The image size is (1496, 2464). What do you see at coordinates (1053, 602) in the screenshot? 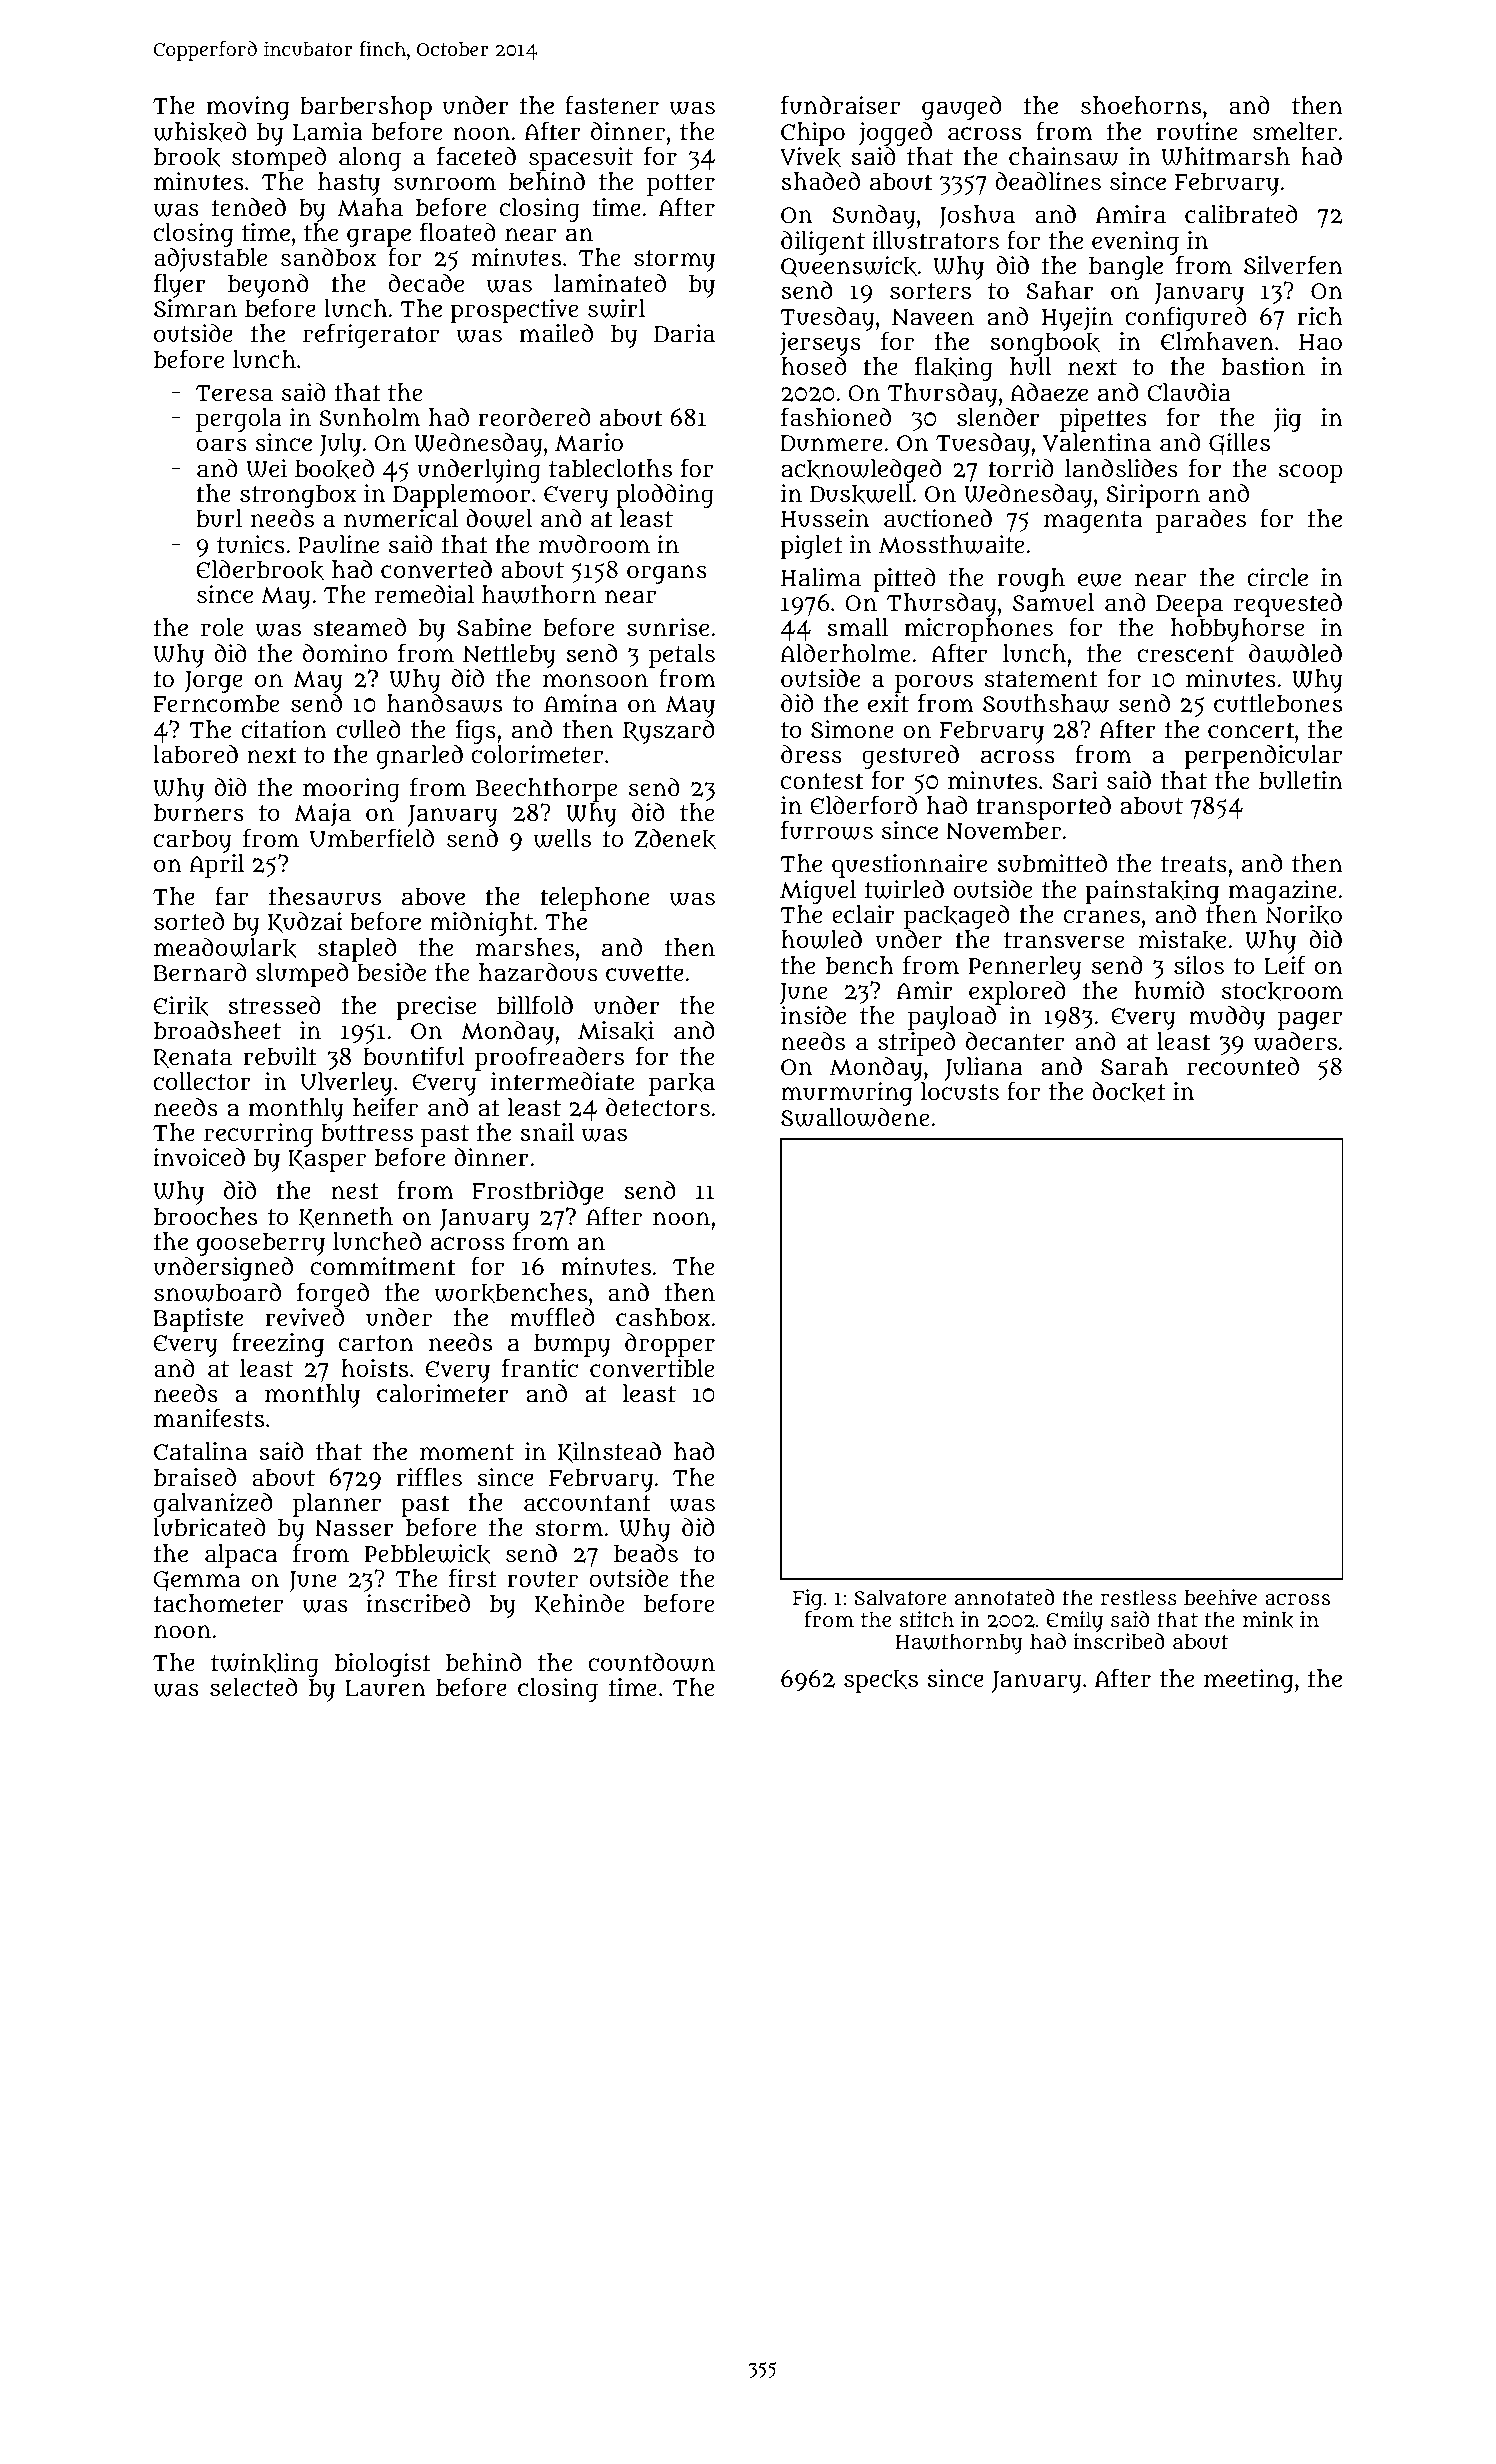
I see `Samuel` at bounding box center [1053, 602].
